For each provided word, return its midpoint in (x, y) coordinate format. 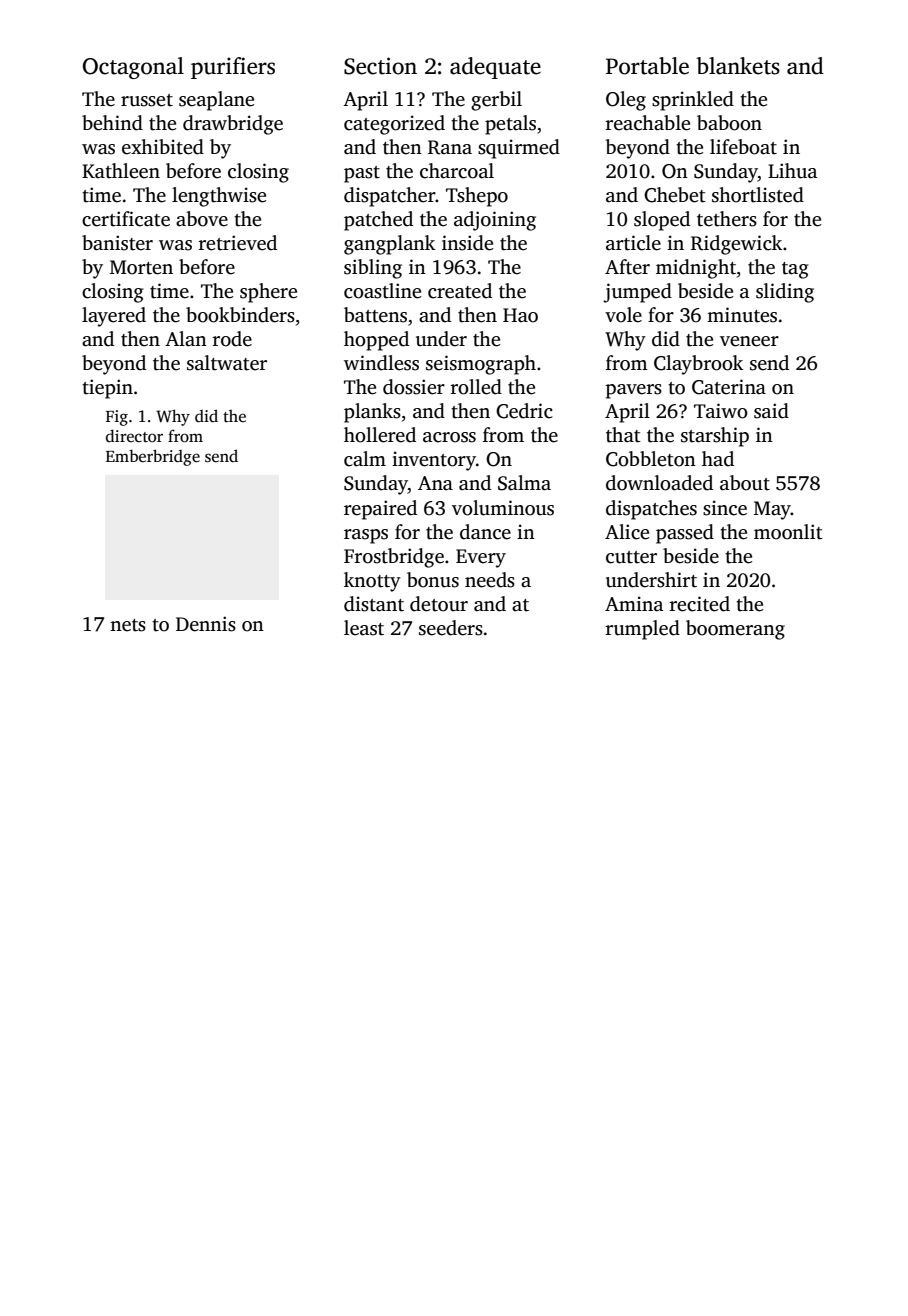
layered (114, 317)
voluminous (503, 508)
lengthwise (219, 197)
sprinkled (693, 101)
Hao (520, 315)
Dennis (206, 624)
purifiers (233, 68)
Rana (450, 147)
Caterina (729, 387)
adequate (495, 68)
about (745, 483)
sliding (785, 293)
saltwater (227, 363)
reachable (647, 123)
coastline (382, 291)
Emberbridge (153, 457)
